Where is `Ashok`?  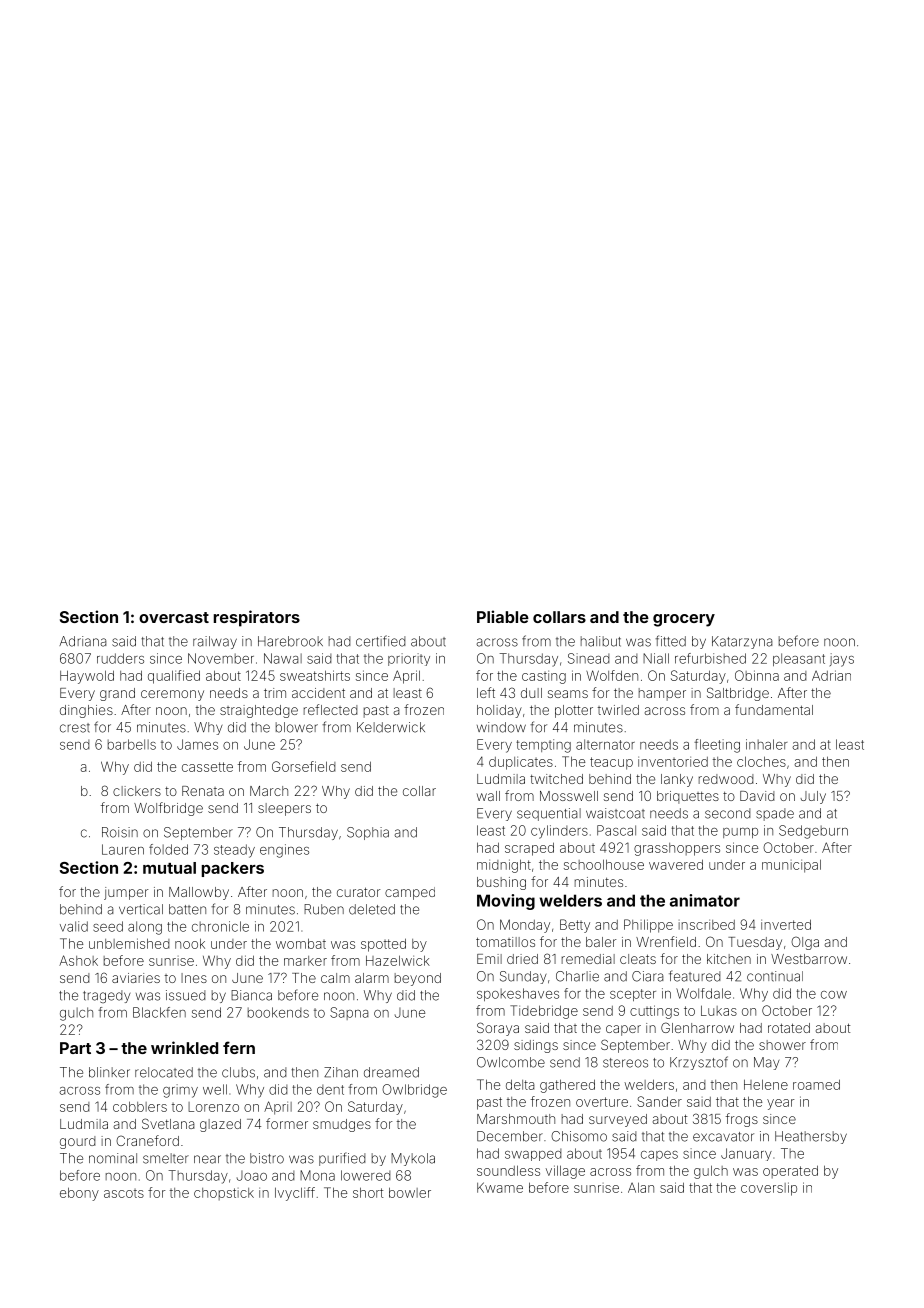
Ashok is located at coordinates (78, 960).
